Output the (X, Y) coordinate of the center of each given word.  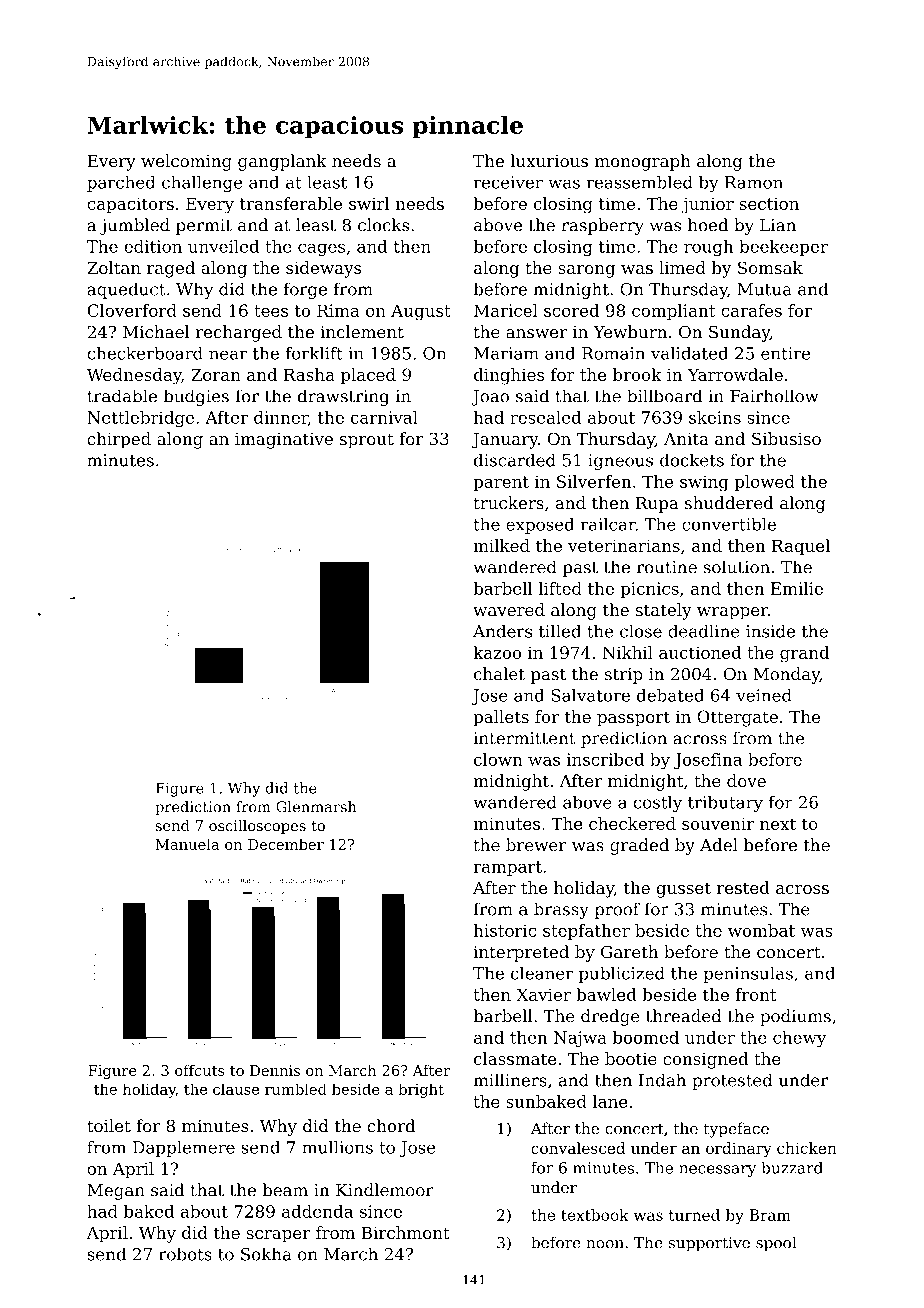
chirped (119, 440)
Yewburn (630, 332)
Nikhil (627, 652)
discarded (515, 460)
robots (185, 1254)
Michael (156, 332)
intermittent (525, 738)
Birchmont (405, 1232)
